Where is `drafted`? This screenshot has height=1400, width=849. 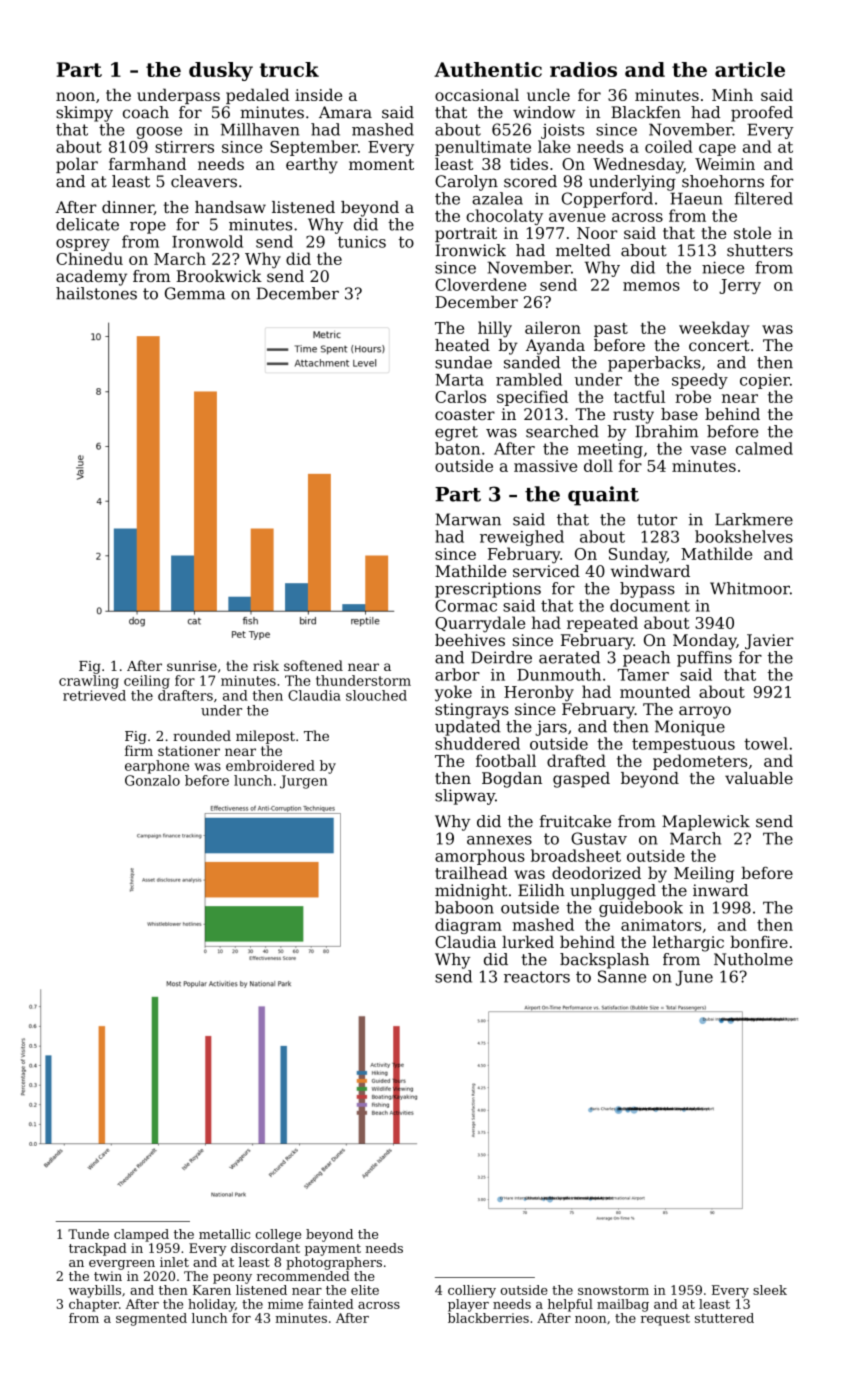
drafted is located at coordinates (576, 760).
